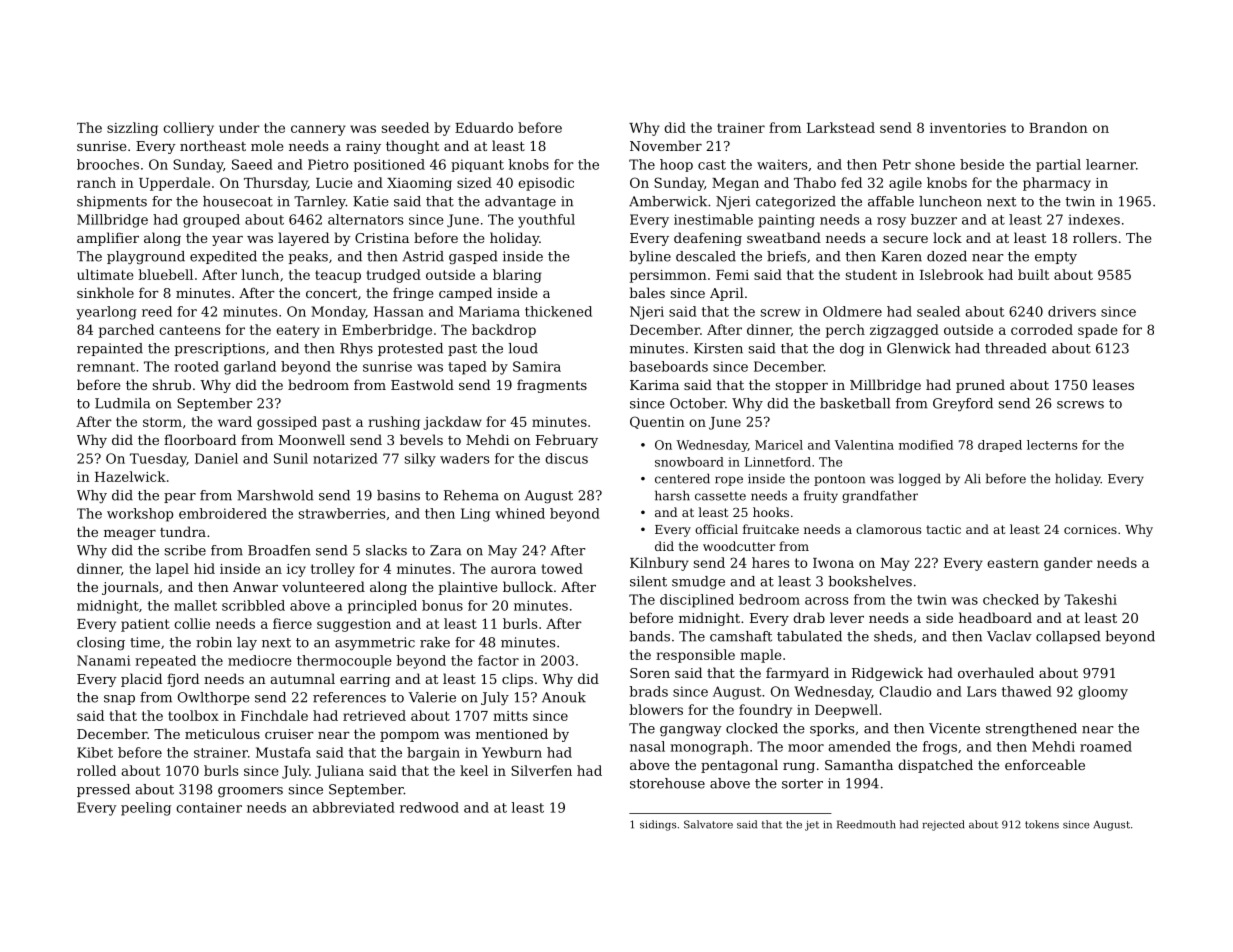 The height and width of the document is (952, 1233). Describe the element at coordinates (222, 733) in the document. I see `meticulous` at that location.
